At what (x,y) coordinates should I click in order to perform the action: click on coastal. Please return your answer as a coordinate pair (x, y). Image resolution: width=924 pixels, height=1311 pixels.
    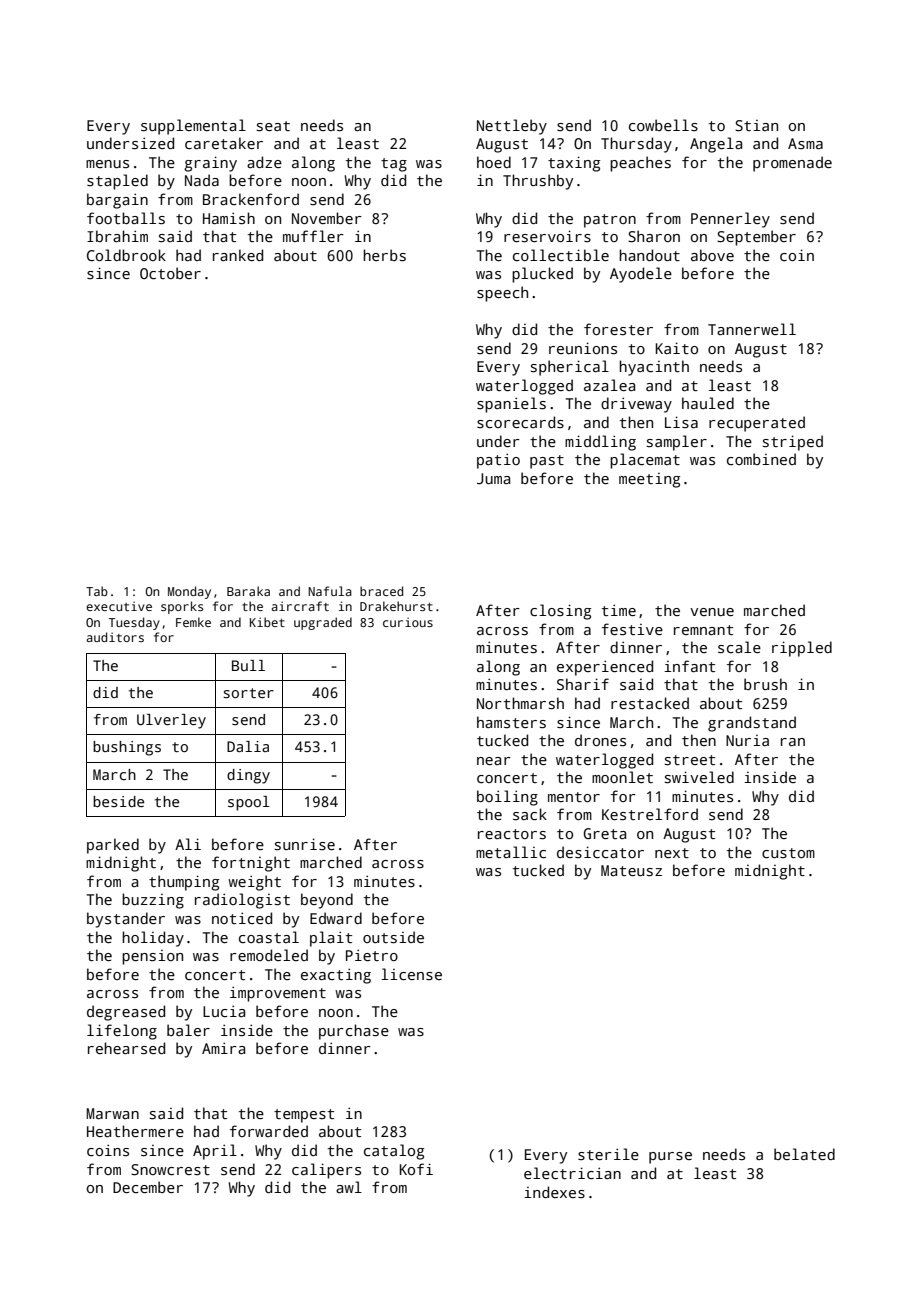
    Looking at the image, I should click on (269, 937).
